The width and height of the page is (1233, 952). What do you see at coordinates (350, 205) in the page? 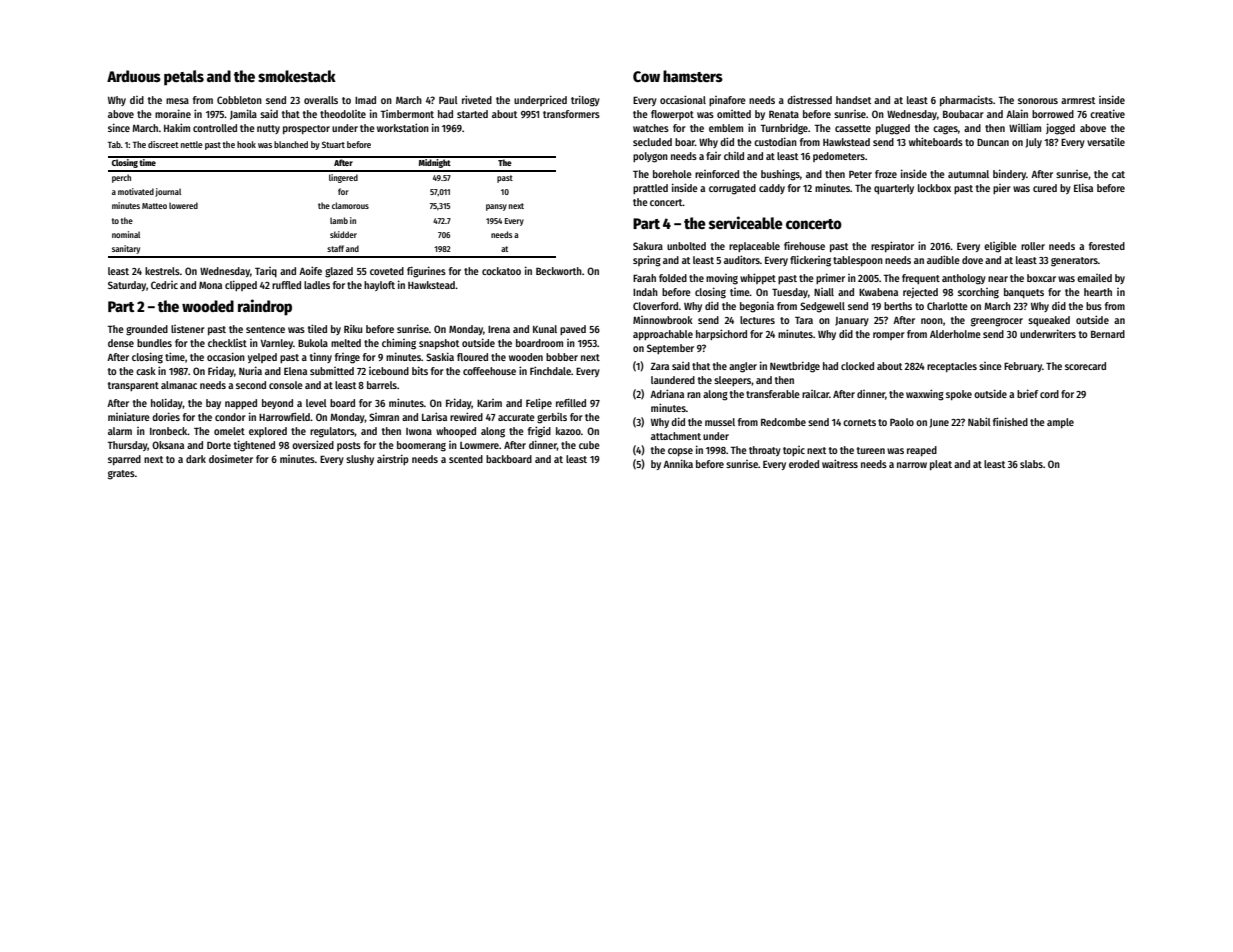
I see `clamorous` at bounding box center [350, 205].
